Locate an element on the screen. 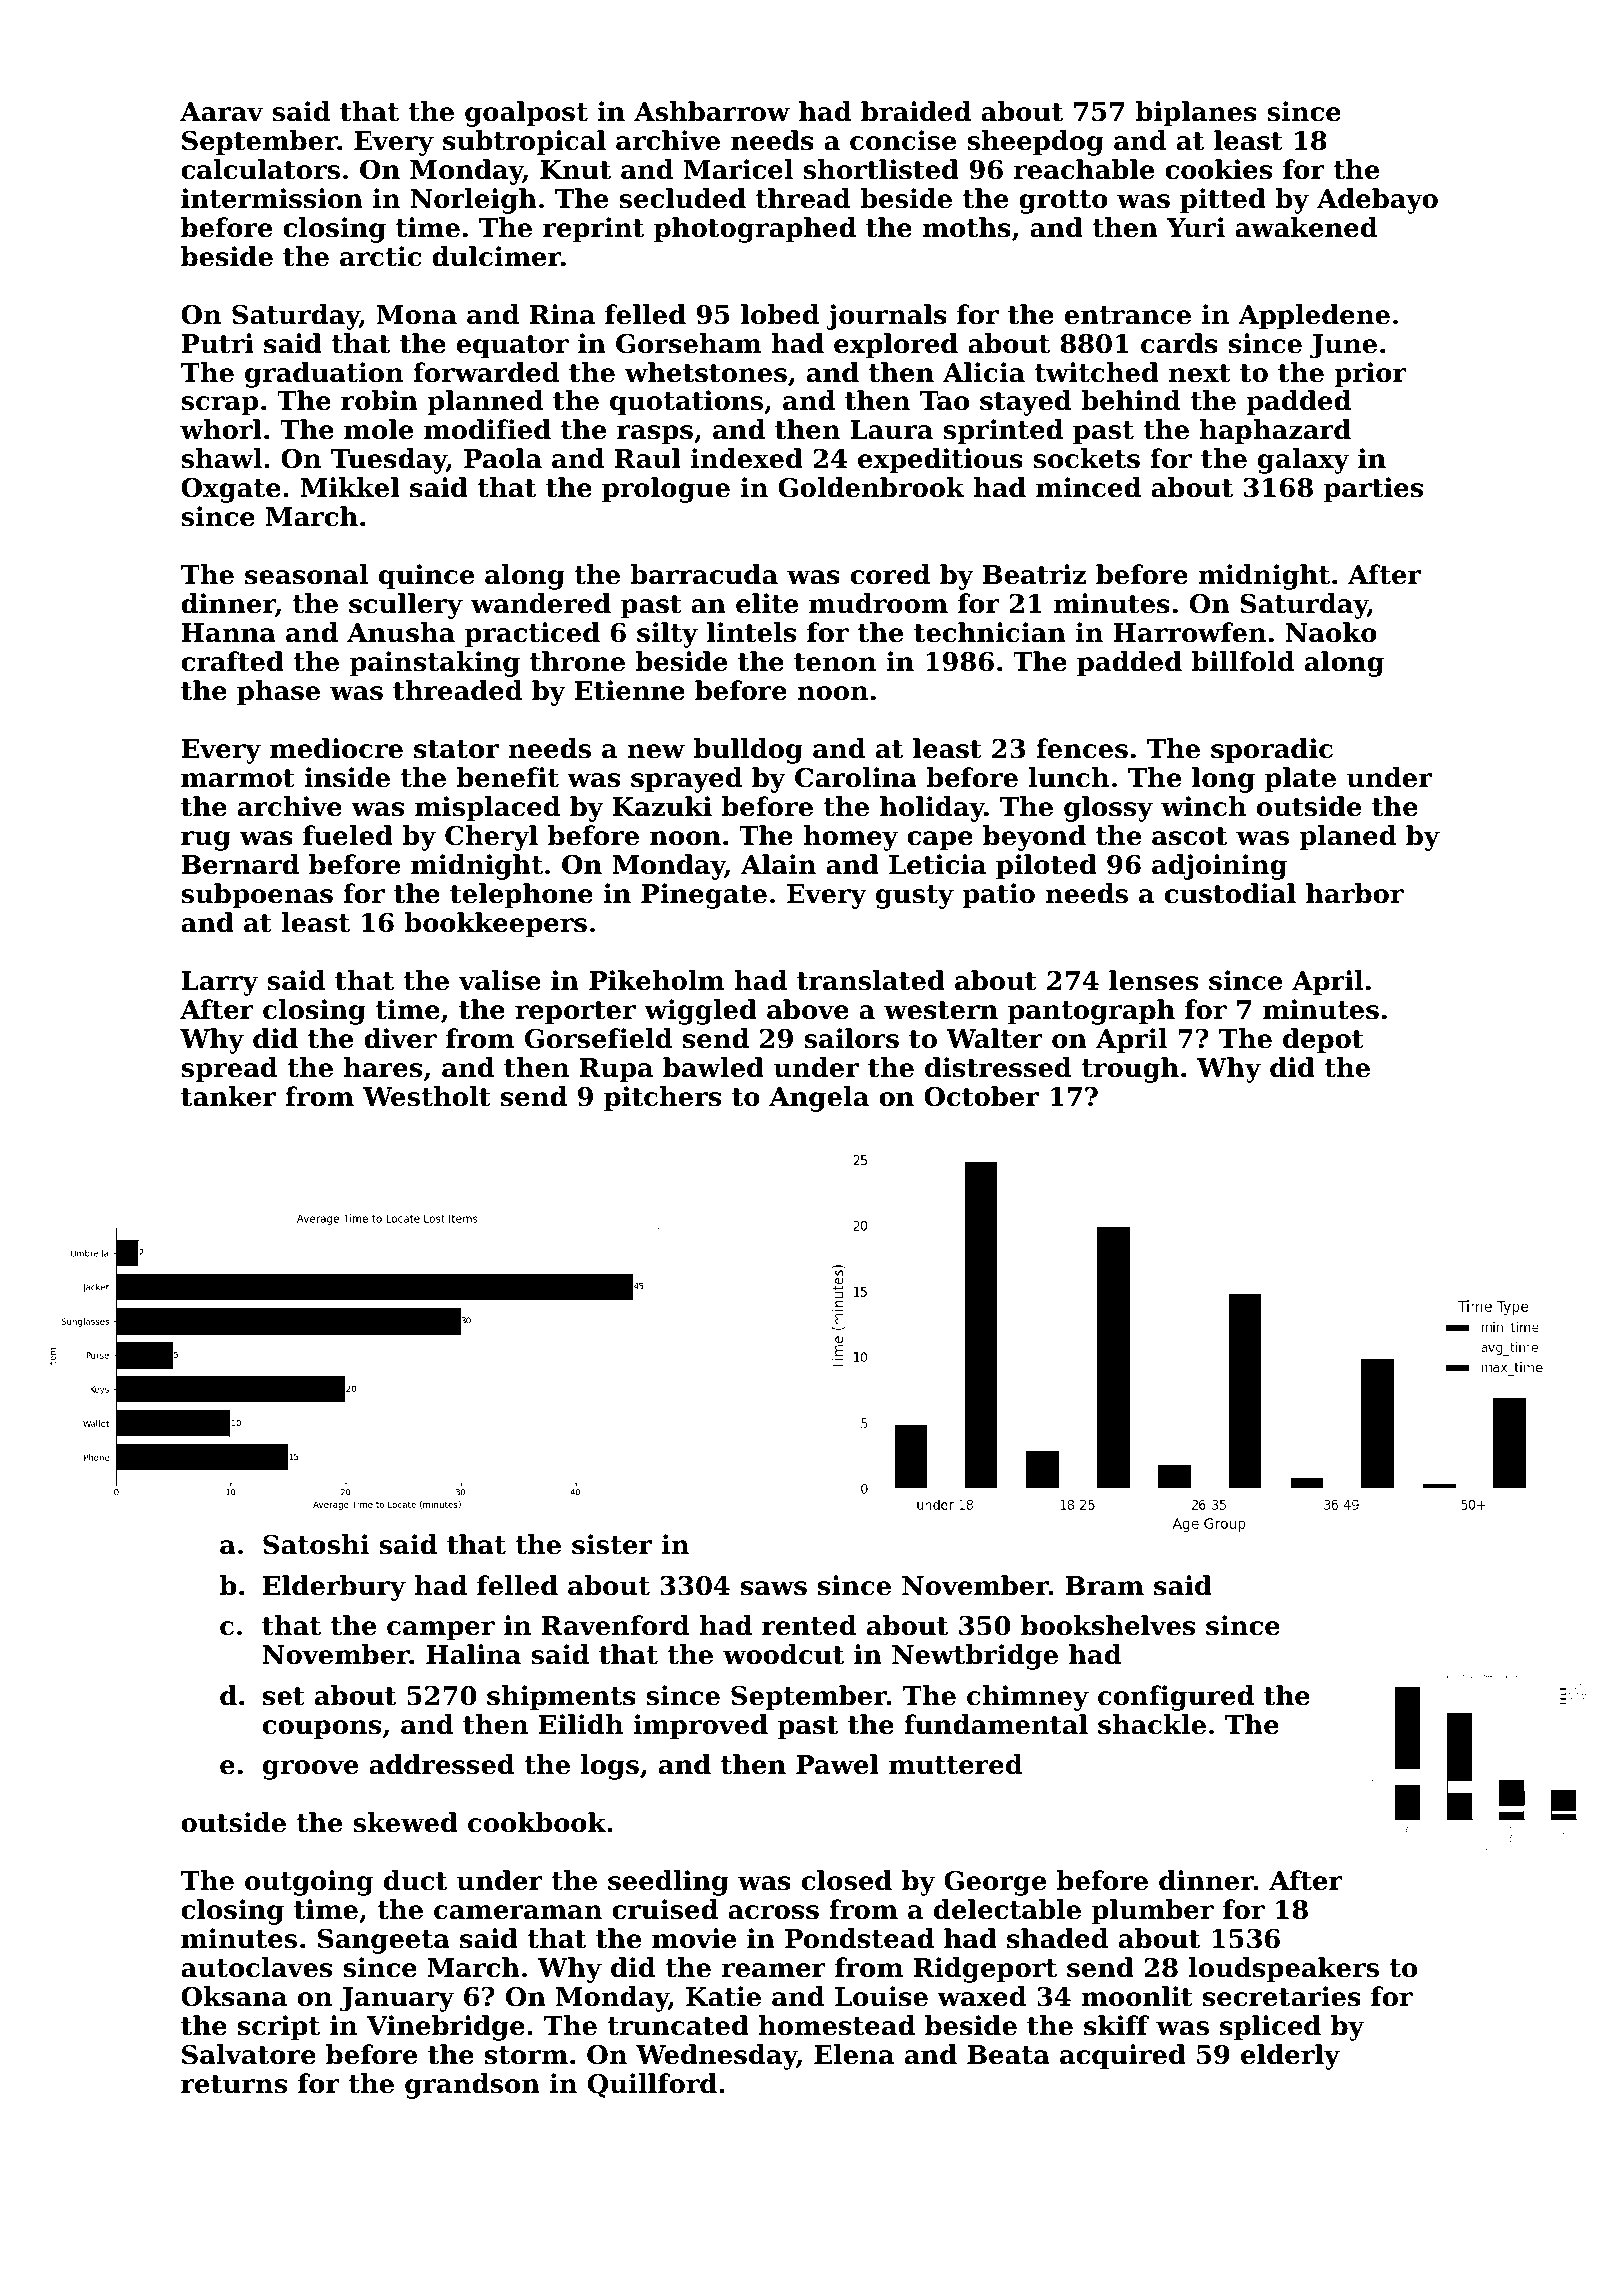  biplanes is located at coordinates (1196, 114).
